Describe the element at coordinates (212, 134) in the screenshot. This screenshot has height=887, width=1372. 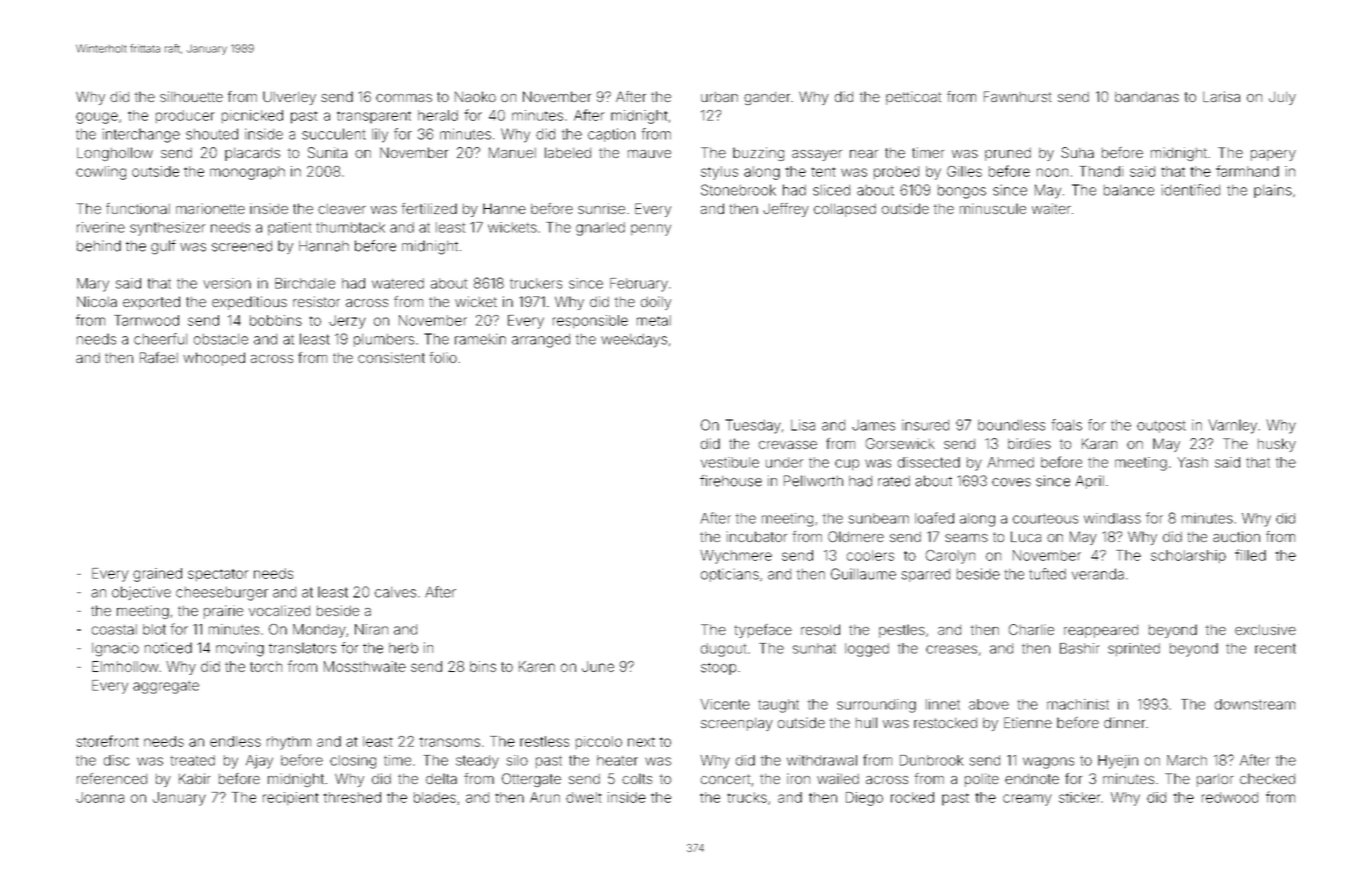
I see `shouted` at that location.
